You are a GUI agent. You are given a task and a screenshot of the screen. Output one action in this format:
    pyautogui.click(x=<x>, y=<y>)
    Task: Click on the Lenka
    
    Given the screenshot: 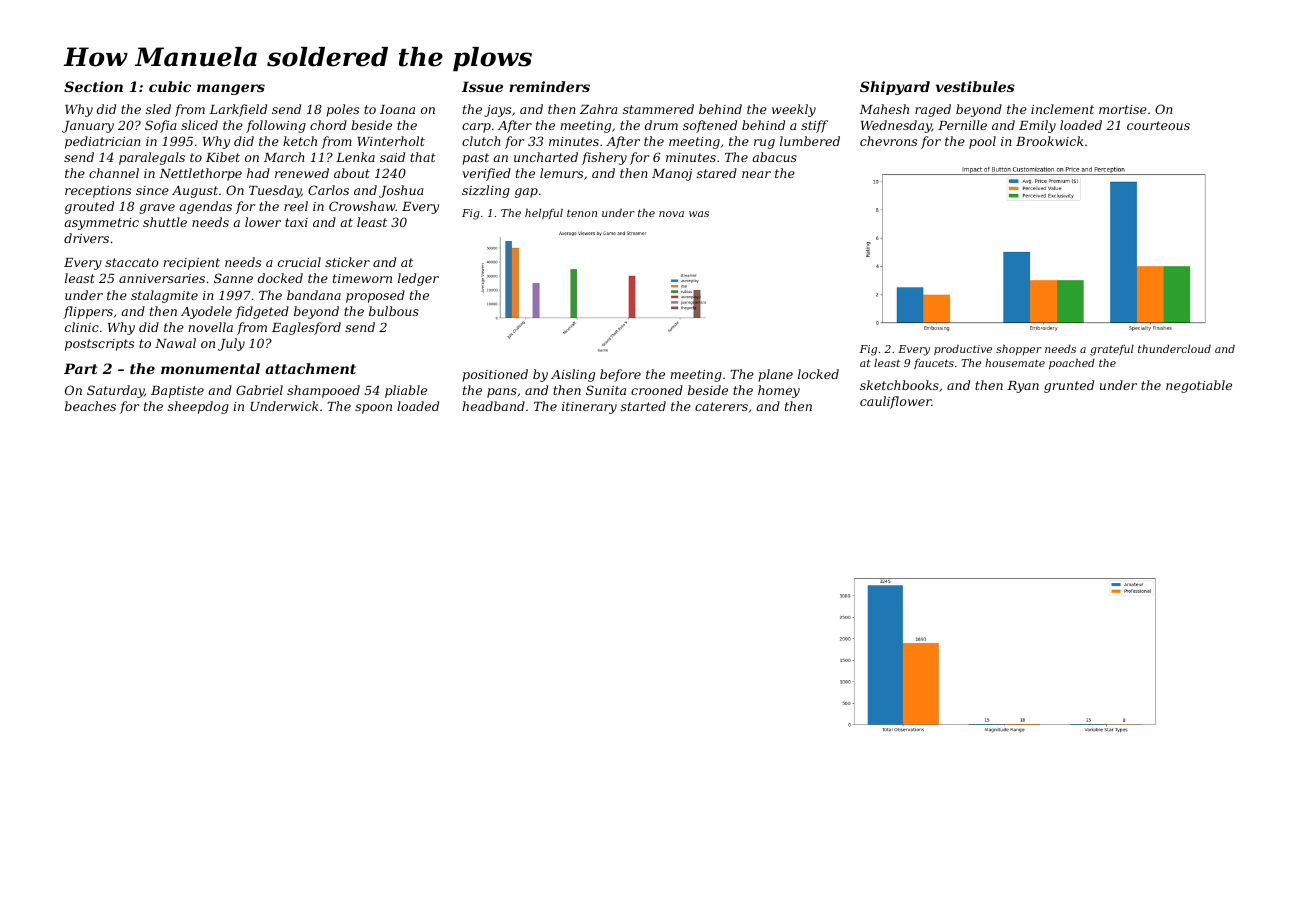 What is the action you would take?
    pyautogui.click(x=355, y=157)
